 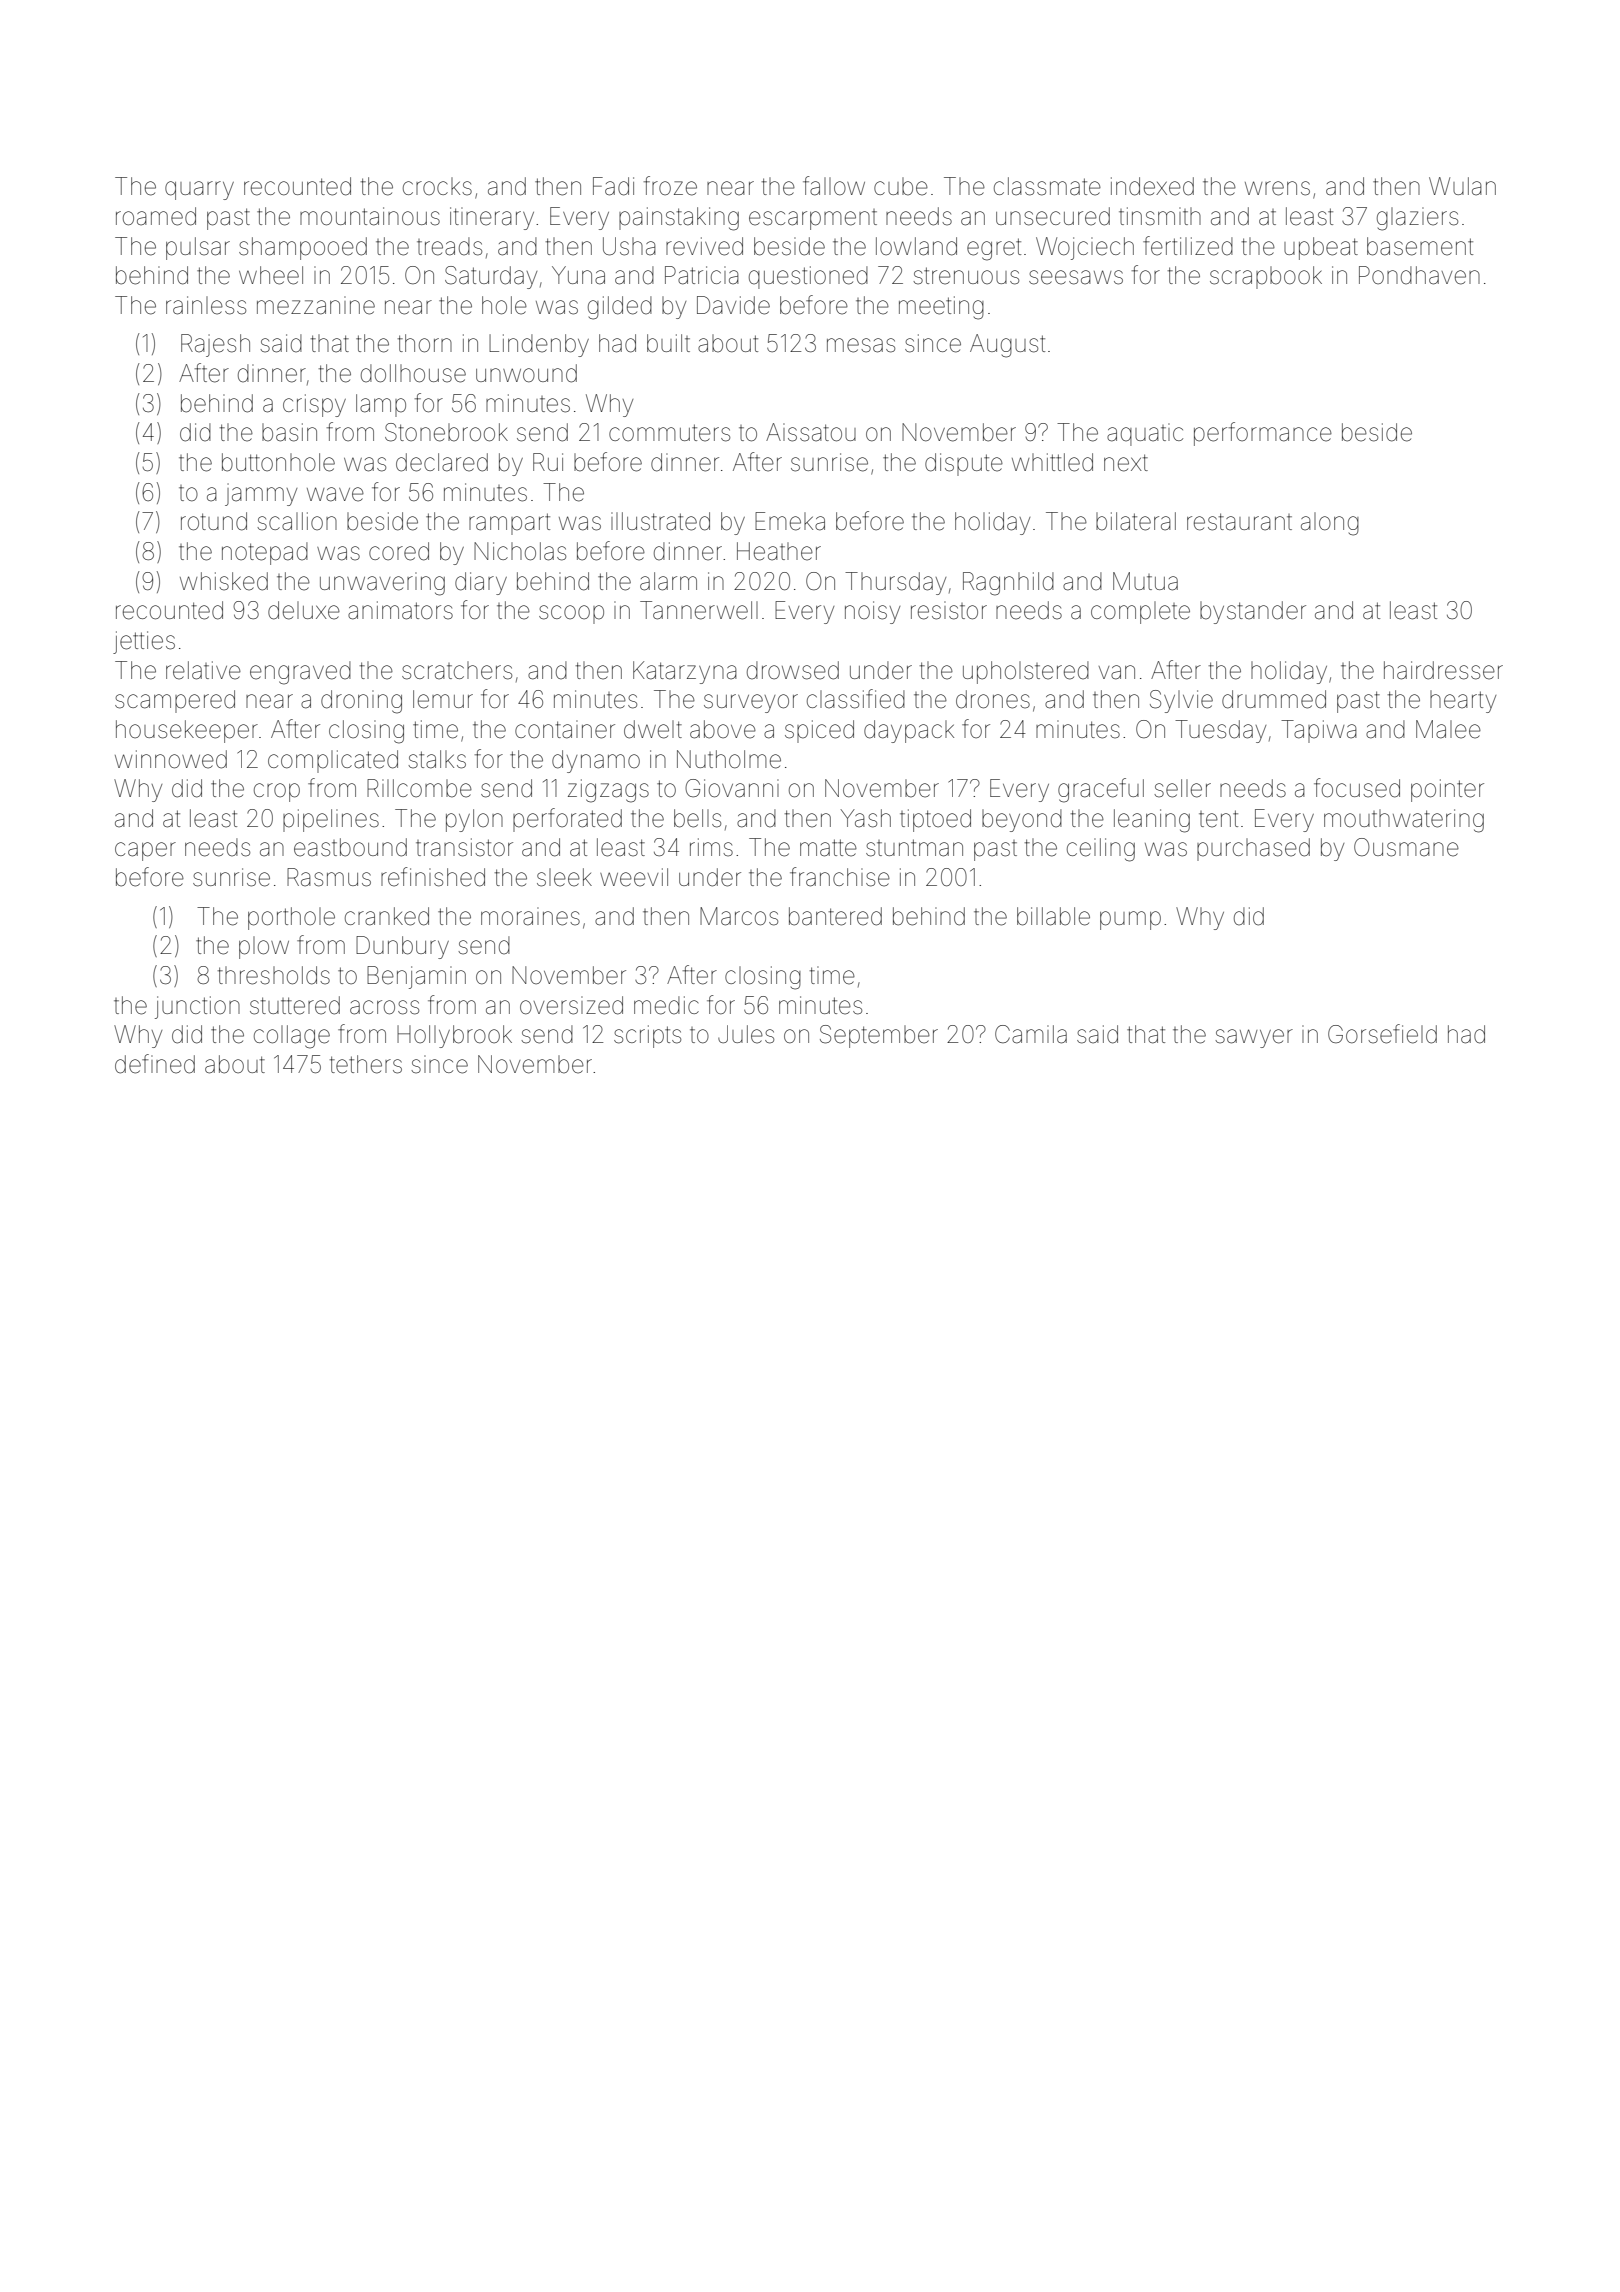 I want to click on Nicholas, so click(x=520, y=551).
